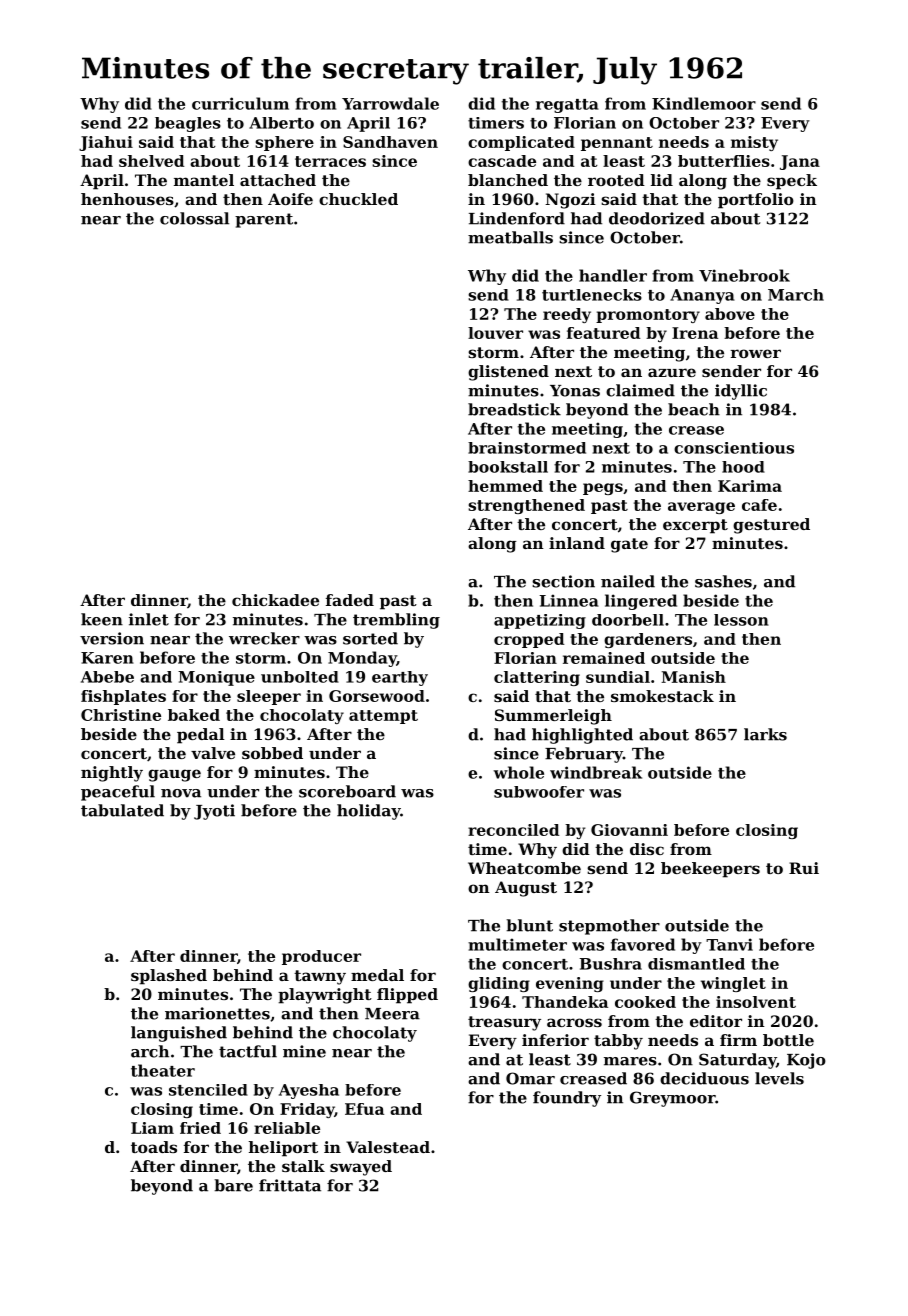  Describe the element at coordinates (368, 812) in the screenshot. I see `holiday` at that location.
